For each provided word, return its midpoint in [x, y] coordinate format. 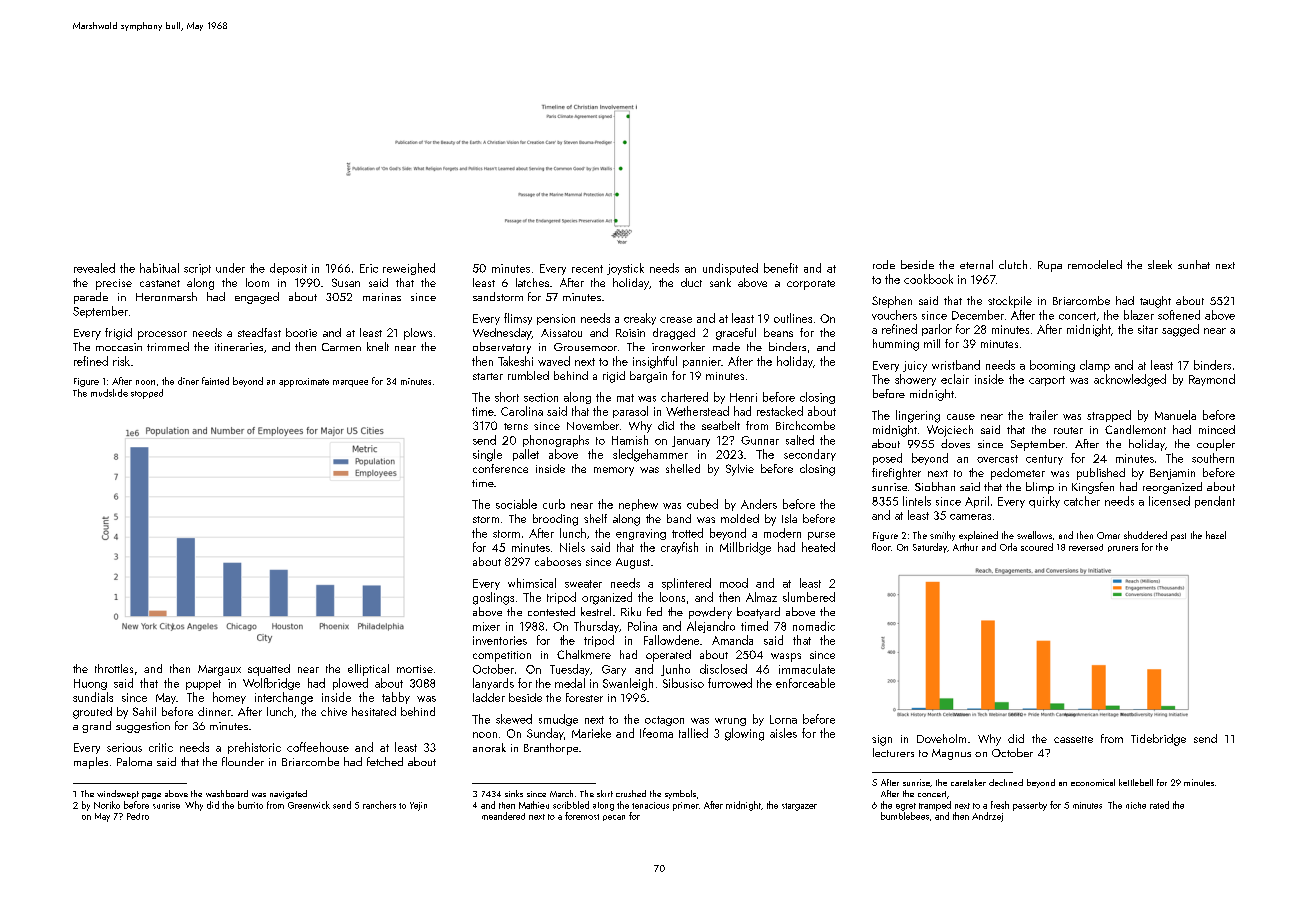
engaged [257, 298]
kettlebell [1136, 782]
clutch [1013, 264]
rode [884, 264]
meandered [503, 816]
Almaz [761, 597]
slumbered [809, 597]
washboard [227, 793]
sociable [516, 504]
